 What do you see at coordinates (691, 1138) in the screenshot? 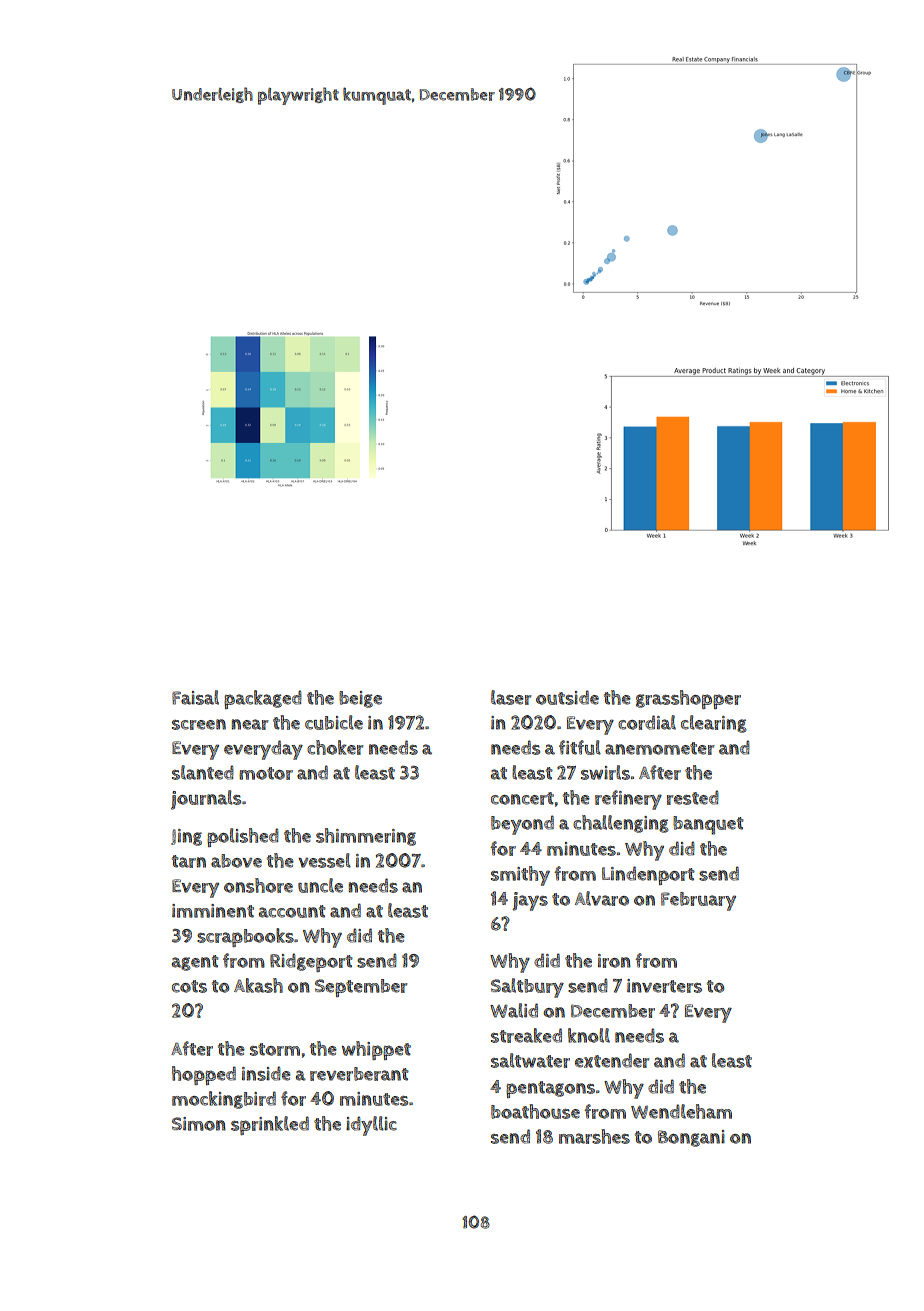
I see `Bongani` at bounding box center [691, 1138].
